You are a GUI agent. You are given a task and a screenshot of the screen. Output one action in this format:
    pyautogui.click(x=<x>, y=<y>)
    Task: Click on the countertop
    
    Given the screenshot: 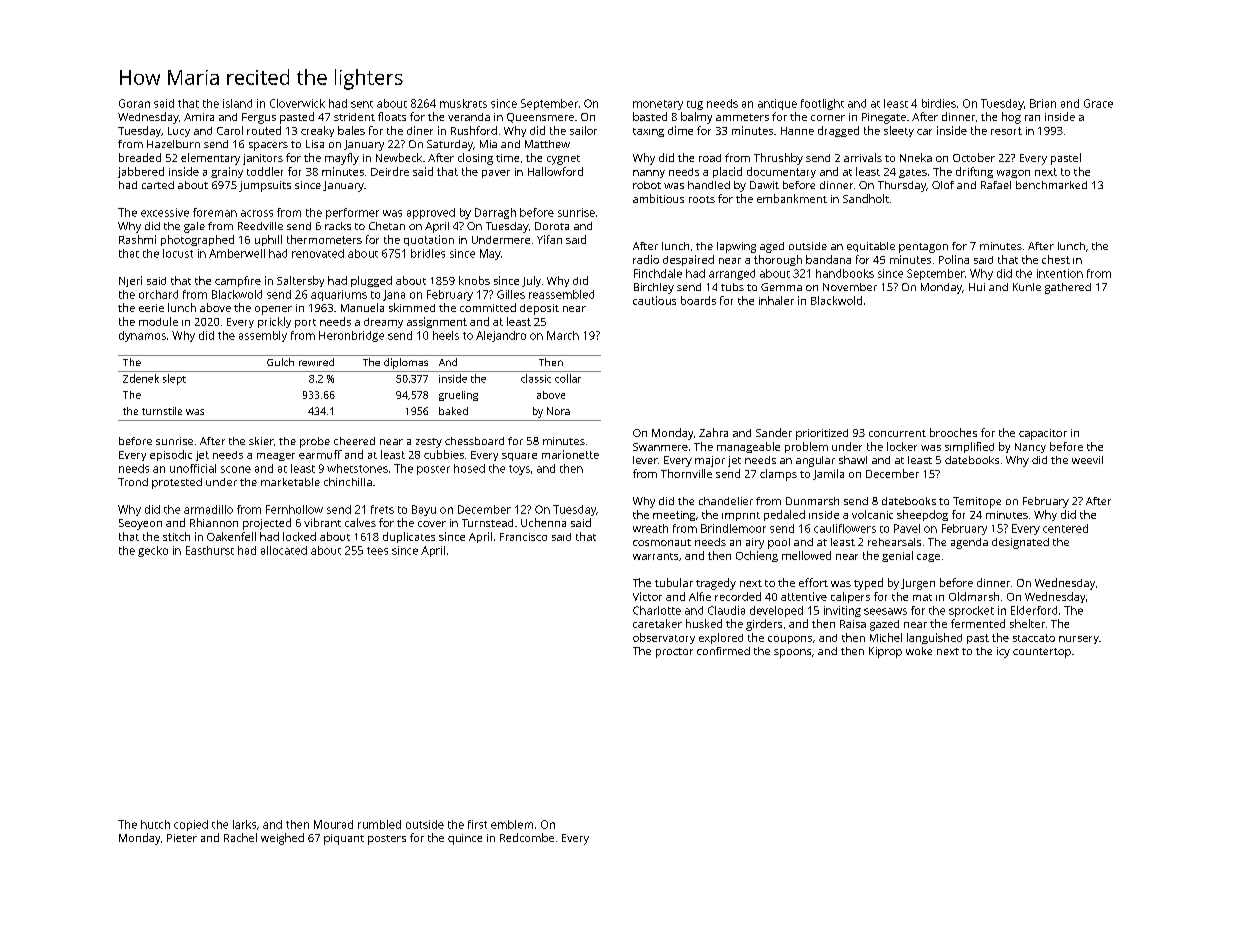 What is the action you would take?
    pyautogui.click(x=1042, y=653)
